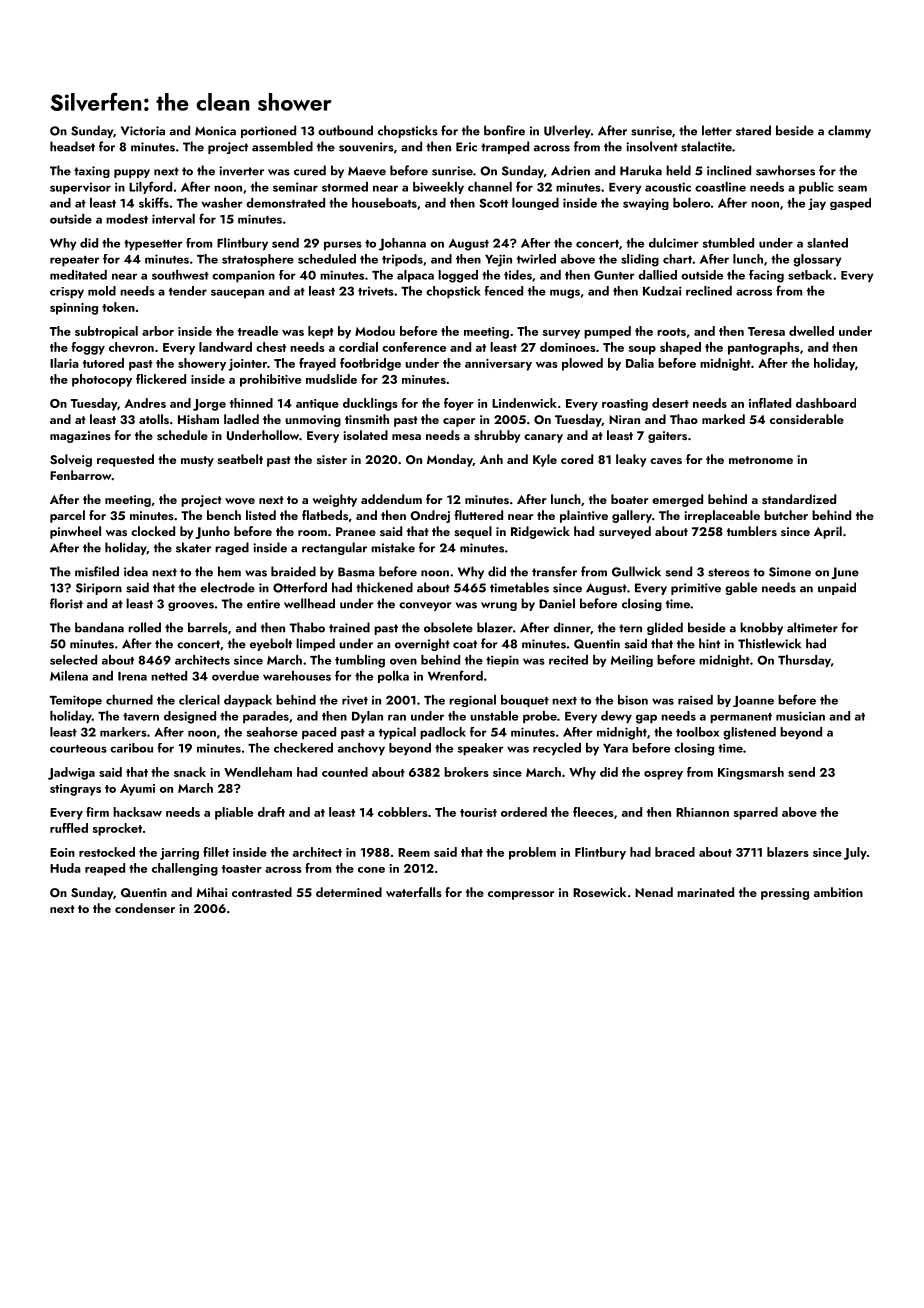 The image size is (924, 1308). Describe the element at coordinates (675, 852) in the screenshot. I see `braced` at that location.
